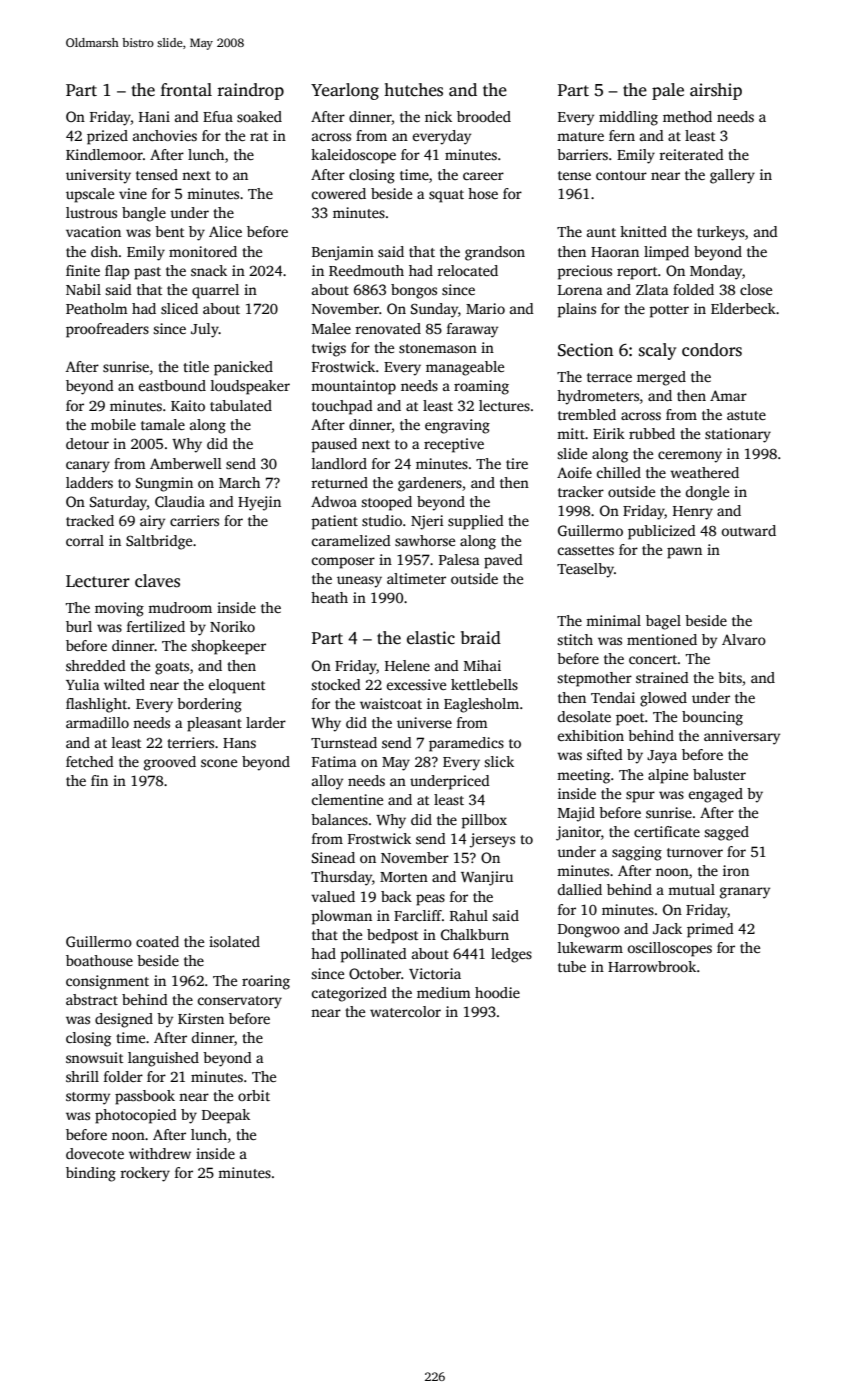  Describe the element at coordinates (145, 1174) in the page. I see `rockery` at that location.
